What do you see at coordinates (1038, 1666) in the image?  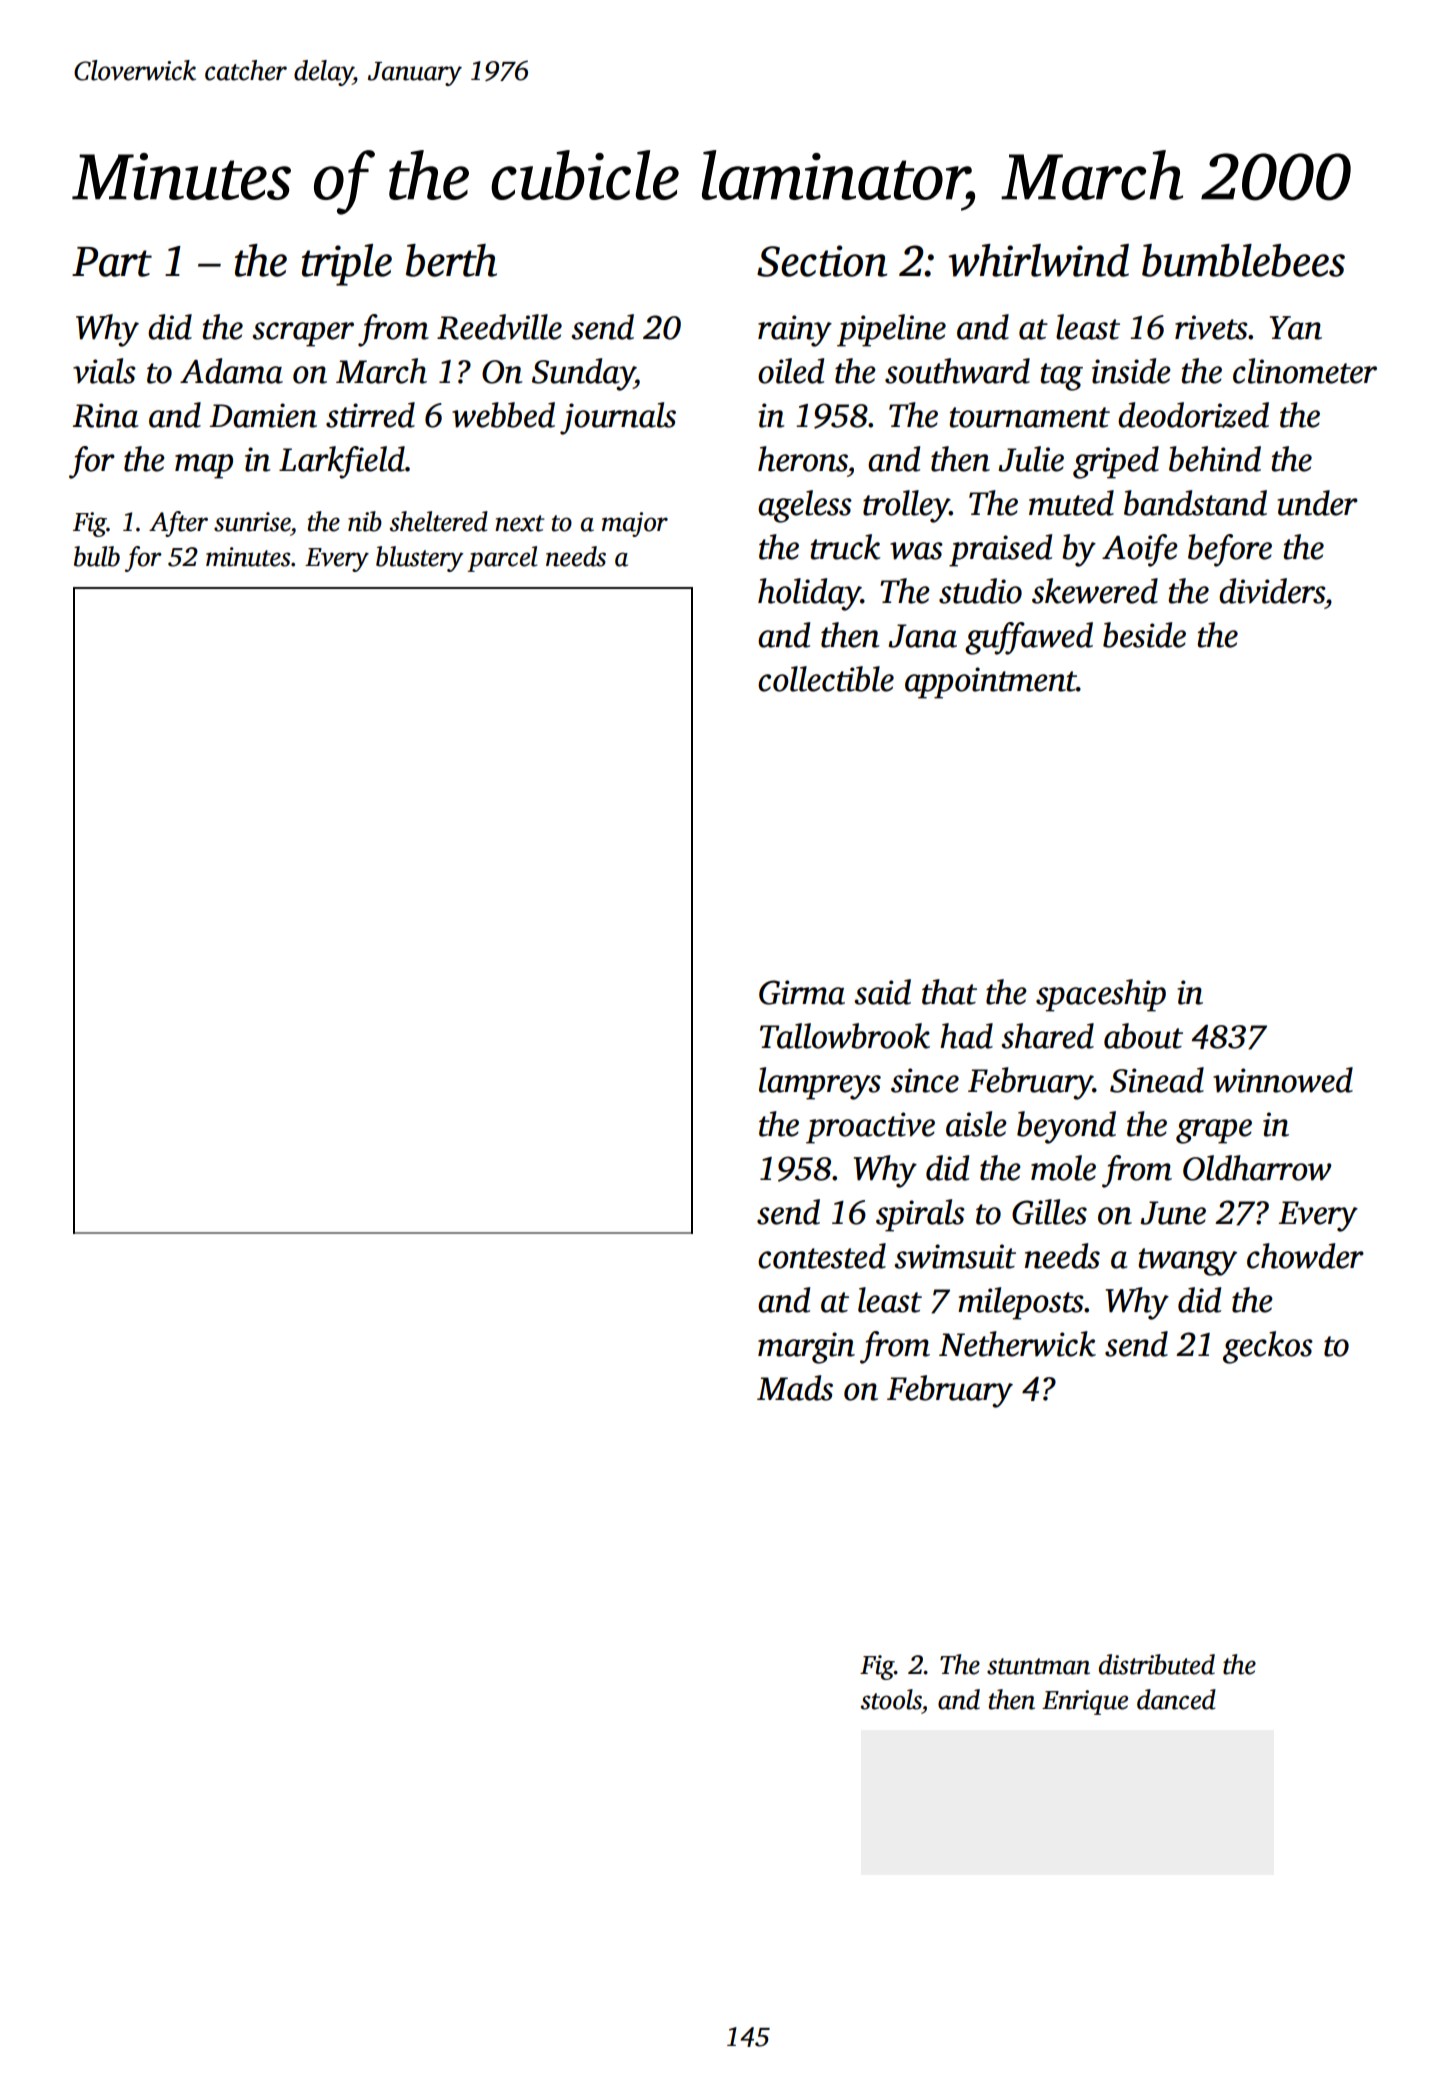 I see `stuntman` at bounding box center [1038, 1666].
